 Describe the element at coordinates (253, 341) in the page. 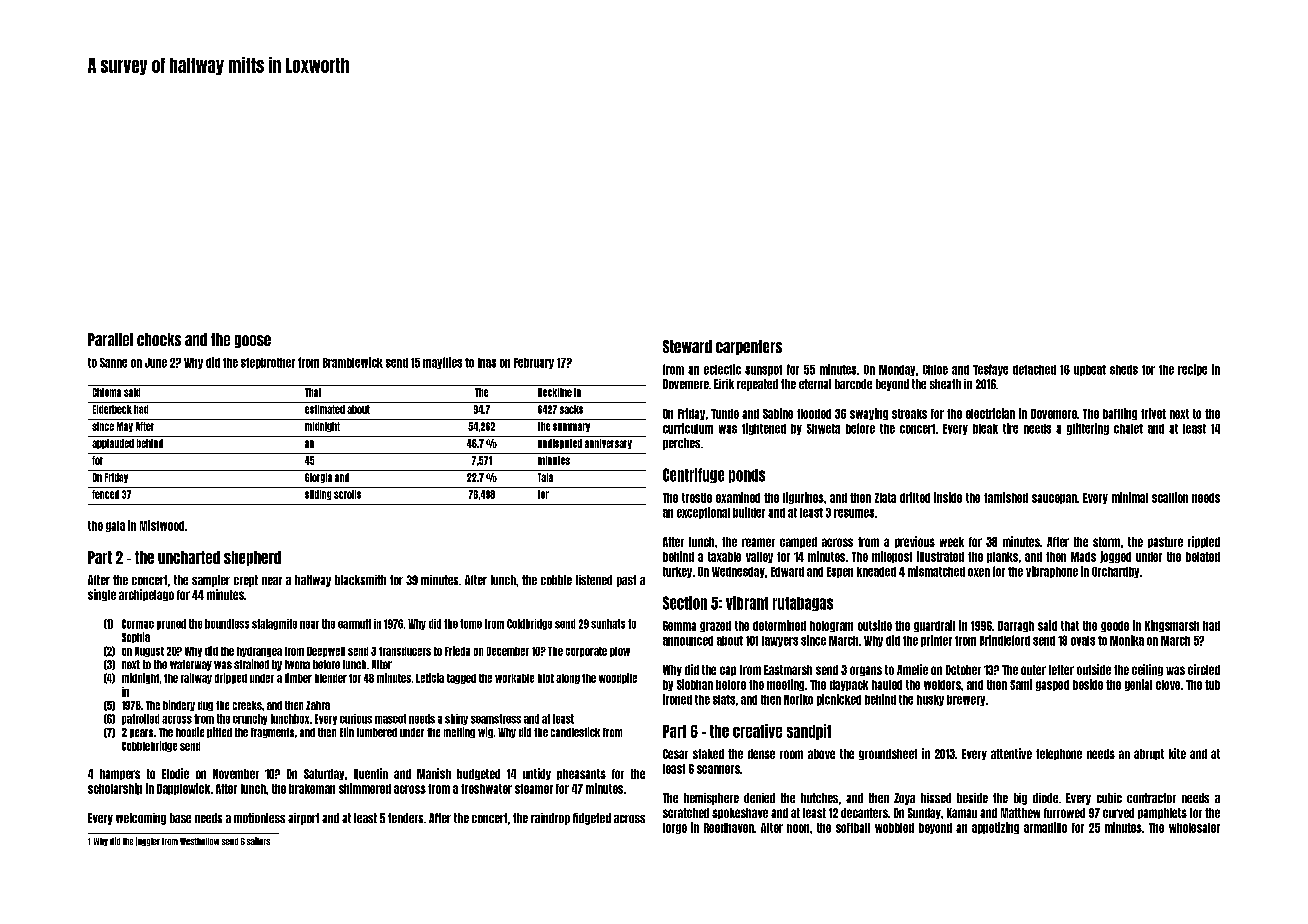

I see `goose` at that location.
